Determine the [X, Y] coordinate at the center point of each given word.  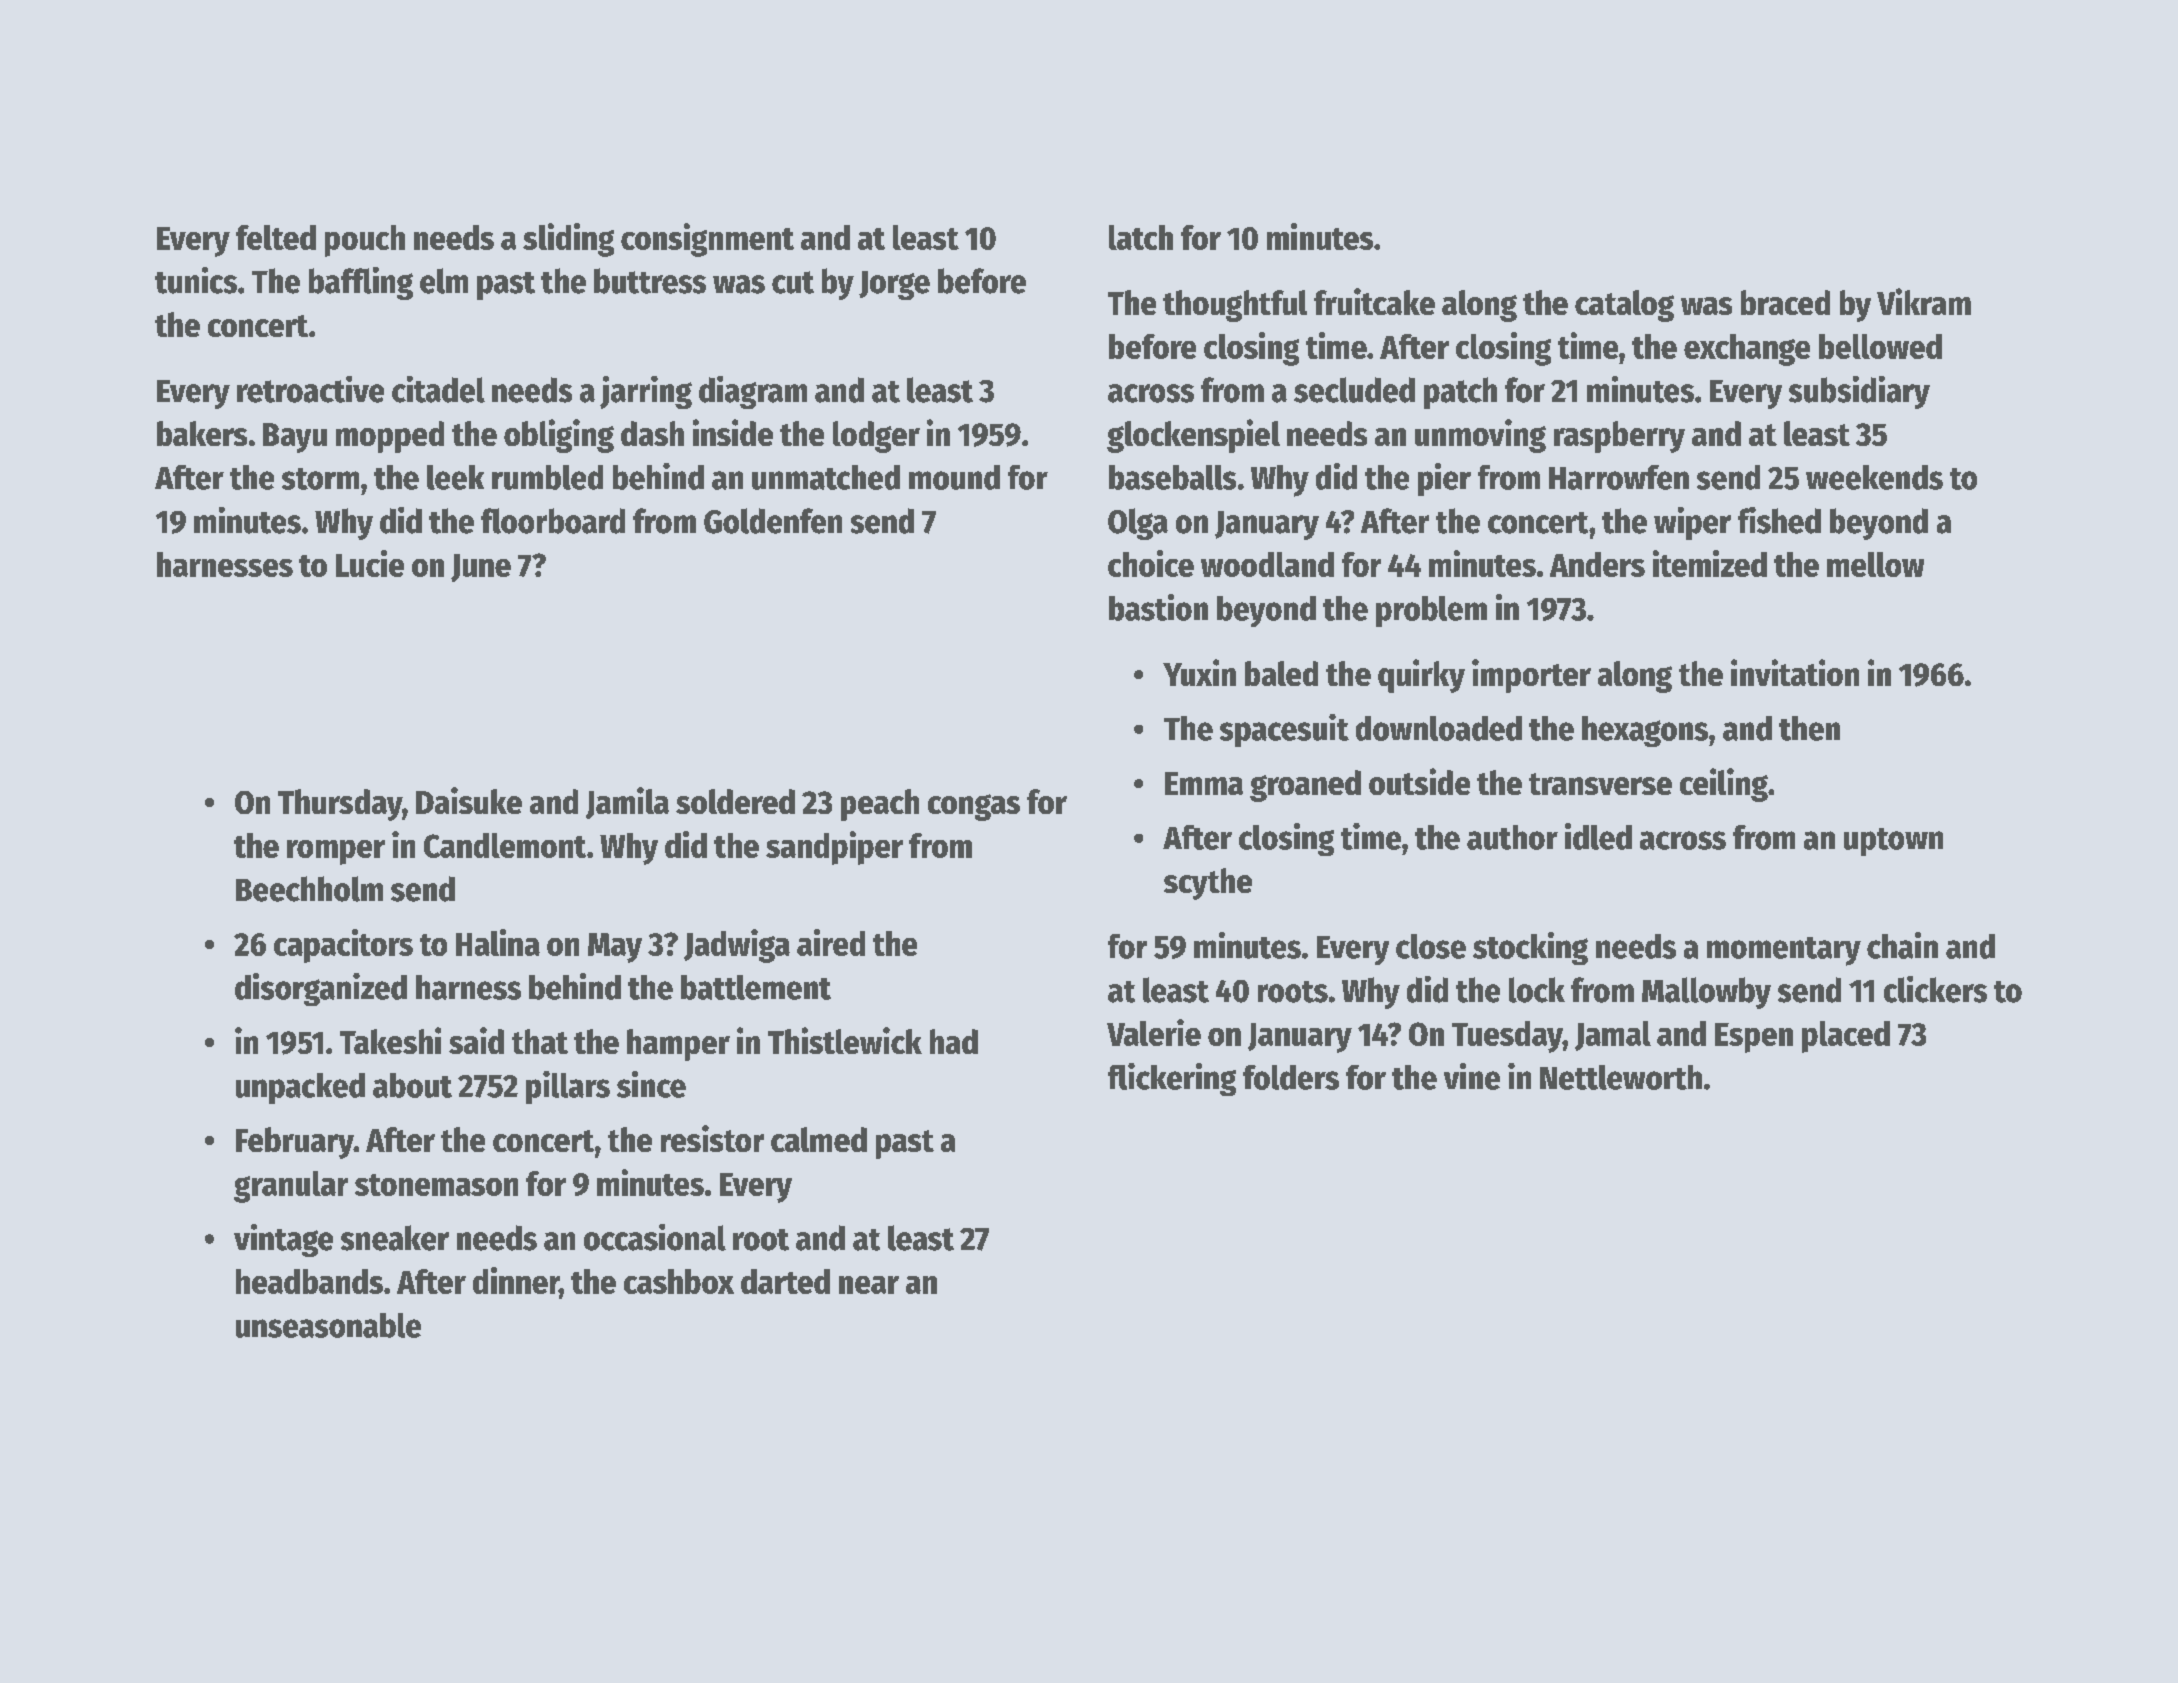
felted [276, 237]
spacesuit [1284, 730]
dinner [516, 1280]
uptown [1893, 842]
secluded [1354, 390]
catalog [1624, 306]
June [481, 568]
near [869, 1285]
